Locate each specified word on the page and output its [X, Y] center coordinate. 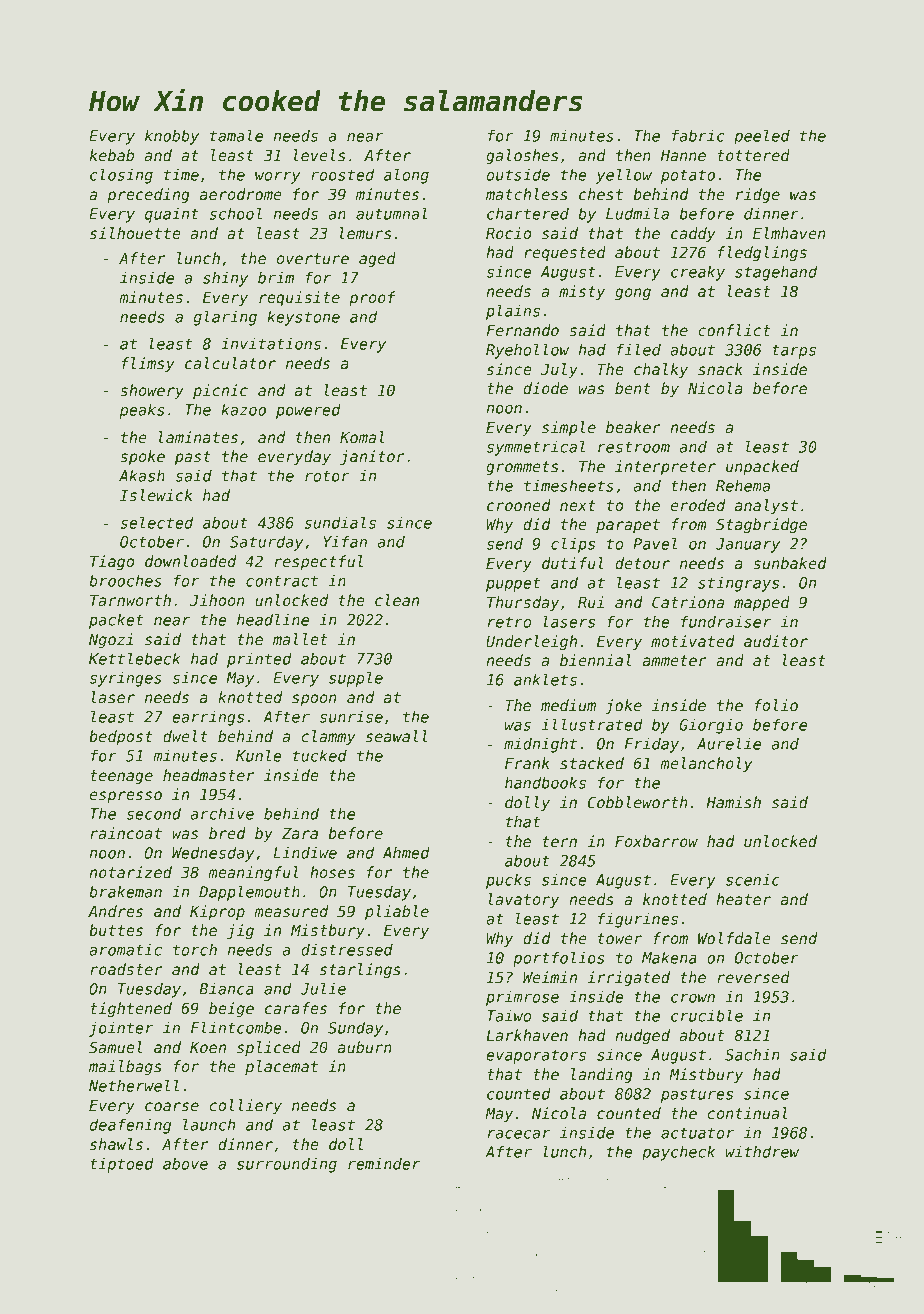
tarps [794, 352]
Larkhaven [527, 1035]
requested [565, 253]
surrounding [287, 1165]
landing [602, 1075]
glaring [225, 318]
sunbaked [790, 563]
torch [195, 950]
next [578, 505]
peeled [762, 137]
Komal [362, 437]
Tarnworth [130, 600]
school [235, 214]
